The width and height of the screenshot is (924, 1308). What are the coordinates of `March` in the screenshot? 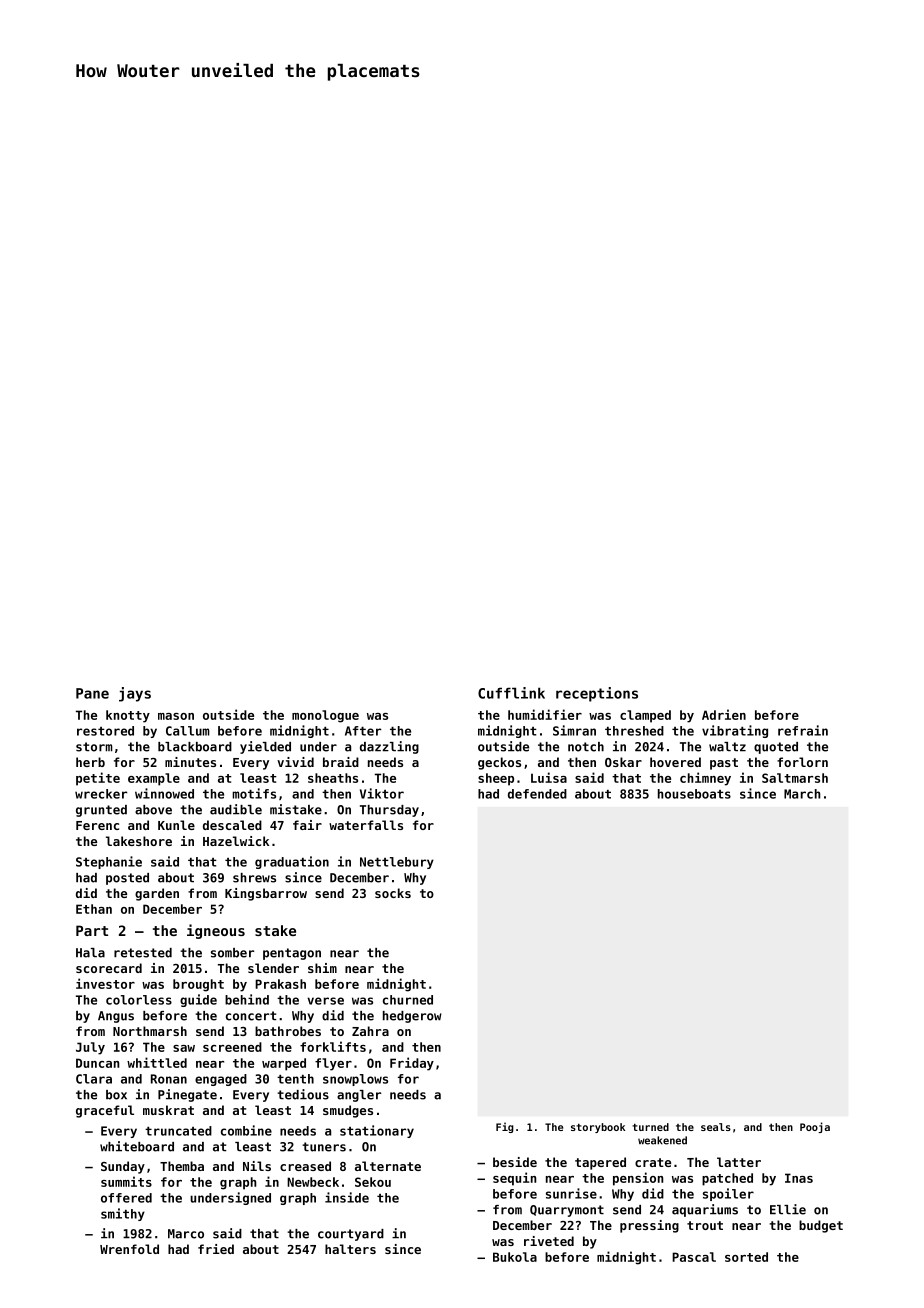 It's located at (802, 794).
